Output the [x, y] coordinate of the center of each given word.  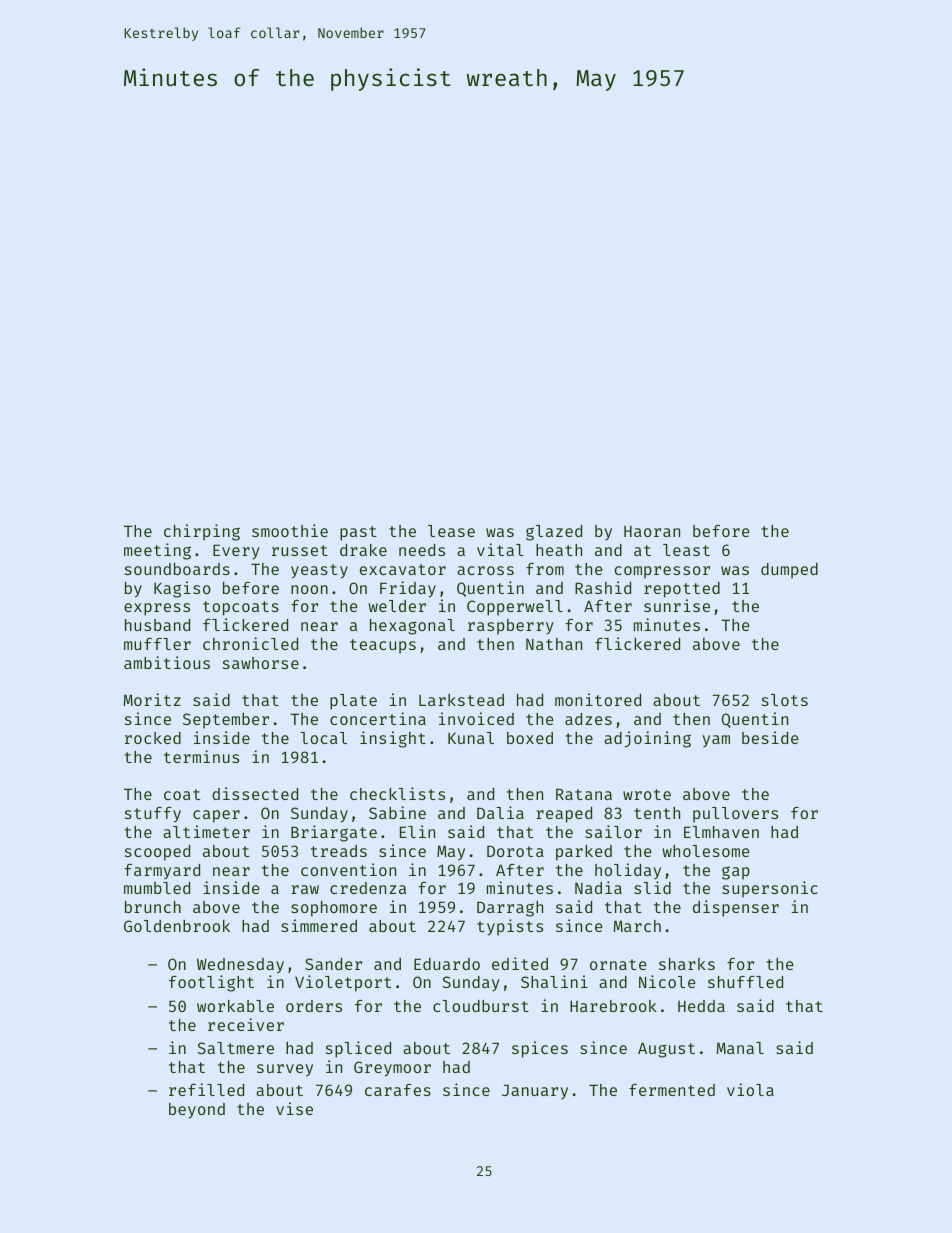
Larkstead [461, 700]
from [545, 569]
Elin [417, 831]
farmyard [162, 871]
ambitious [167, 662]
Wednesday [240, 966]
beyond [197, 1111]
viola [750, 1089]
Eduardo [447, 964]
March [637, 926]
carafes [398, 1090]
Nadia [598, 887]
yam [716, 741]
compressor [662, 572]
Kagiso [182, 589]
